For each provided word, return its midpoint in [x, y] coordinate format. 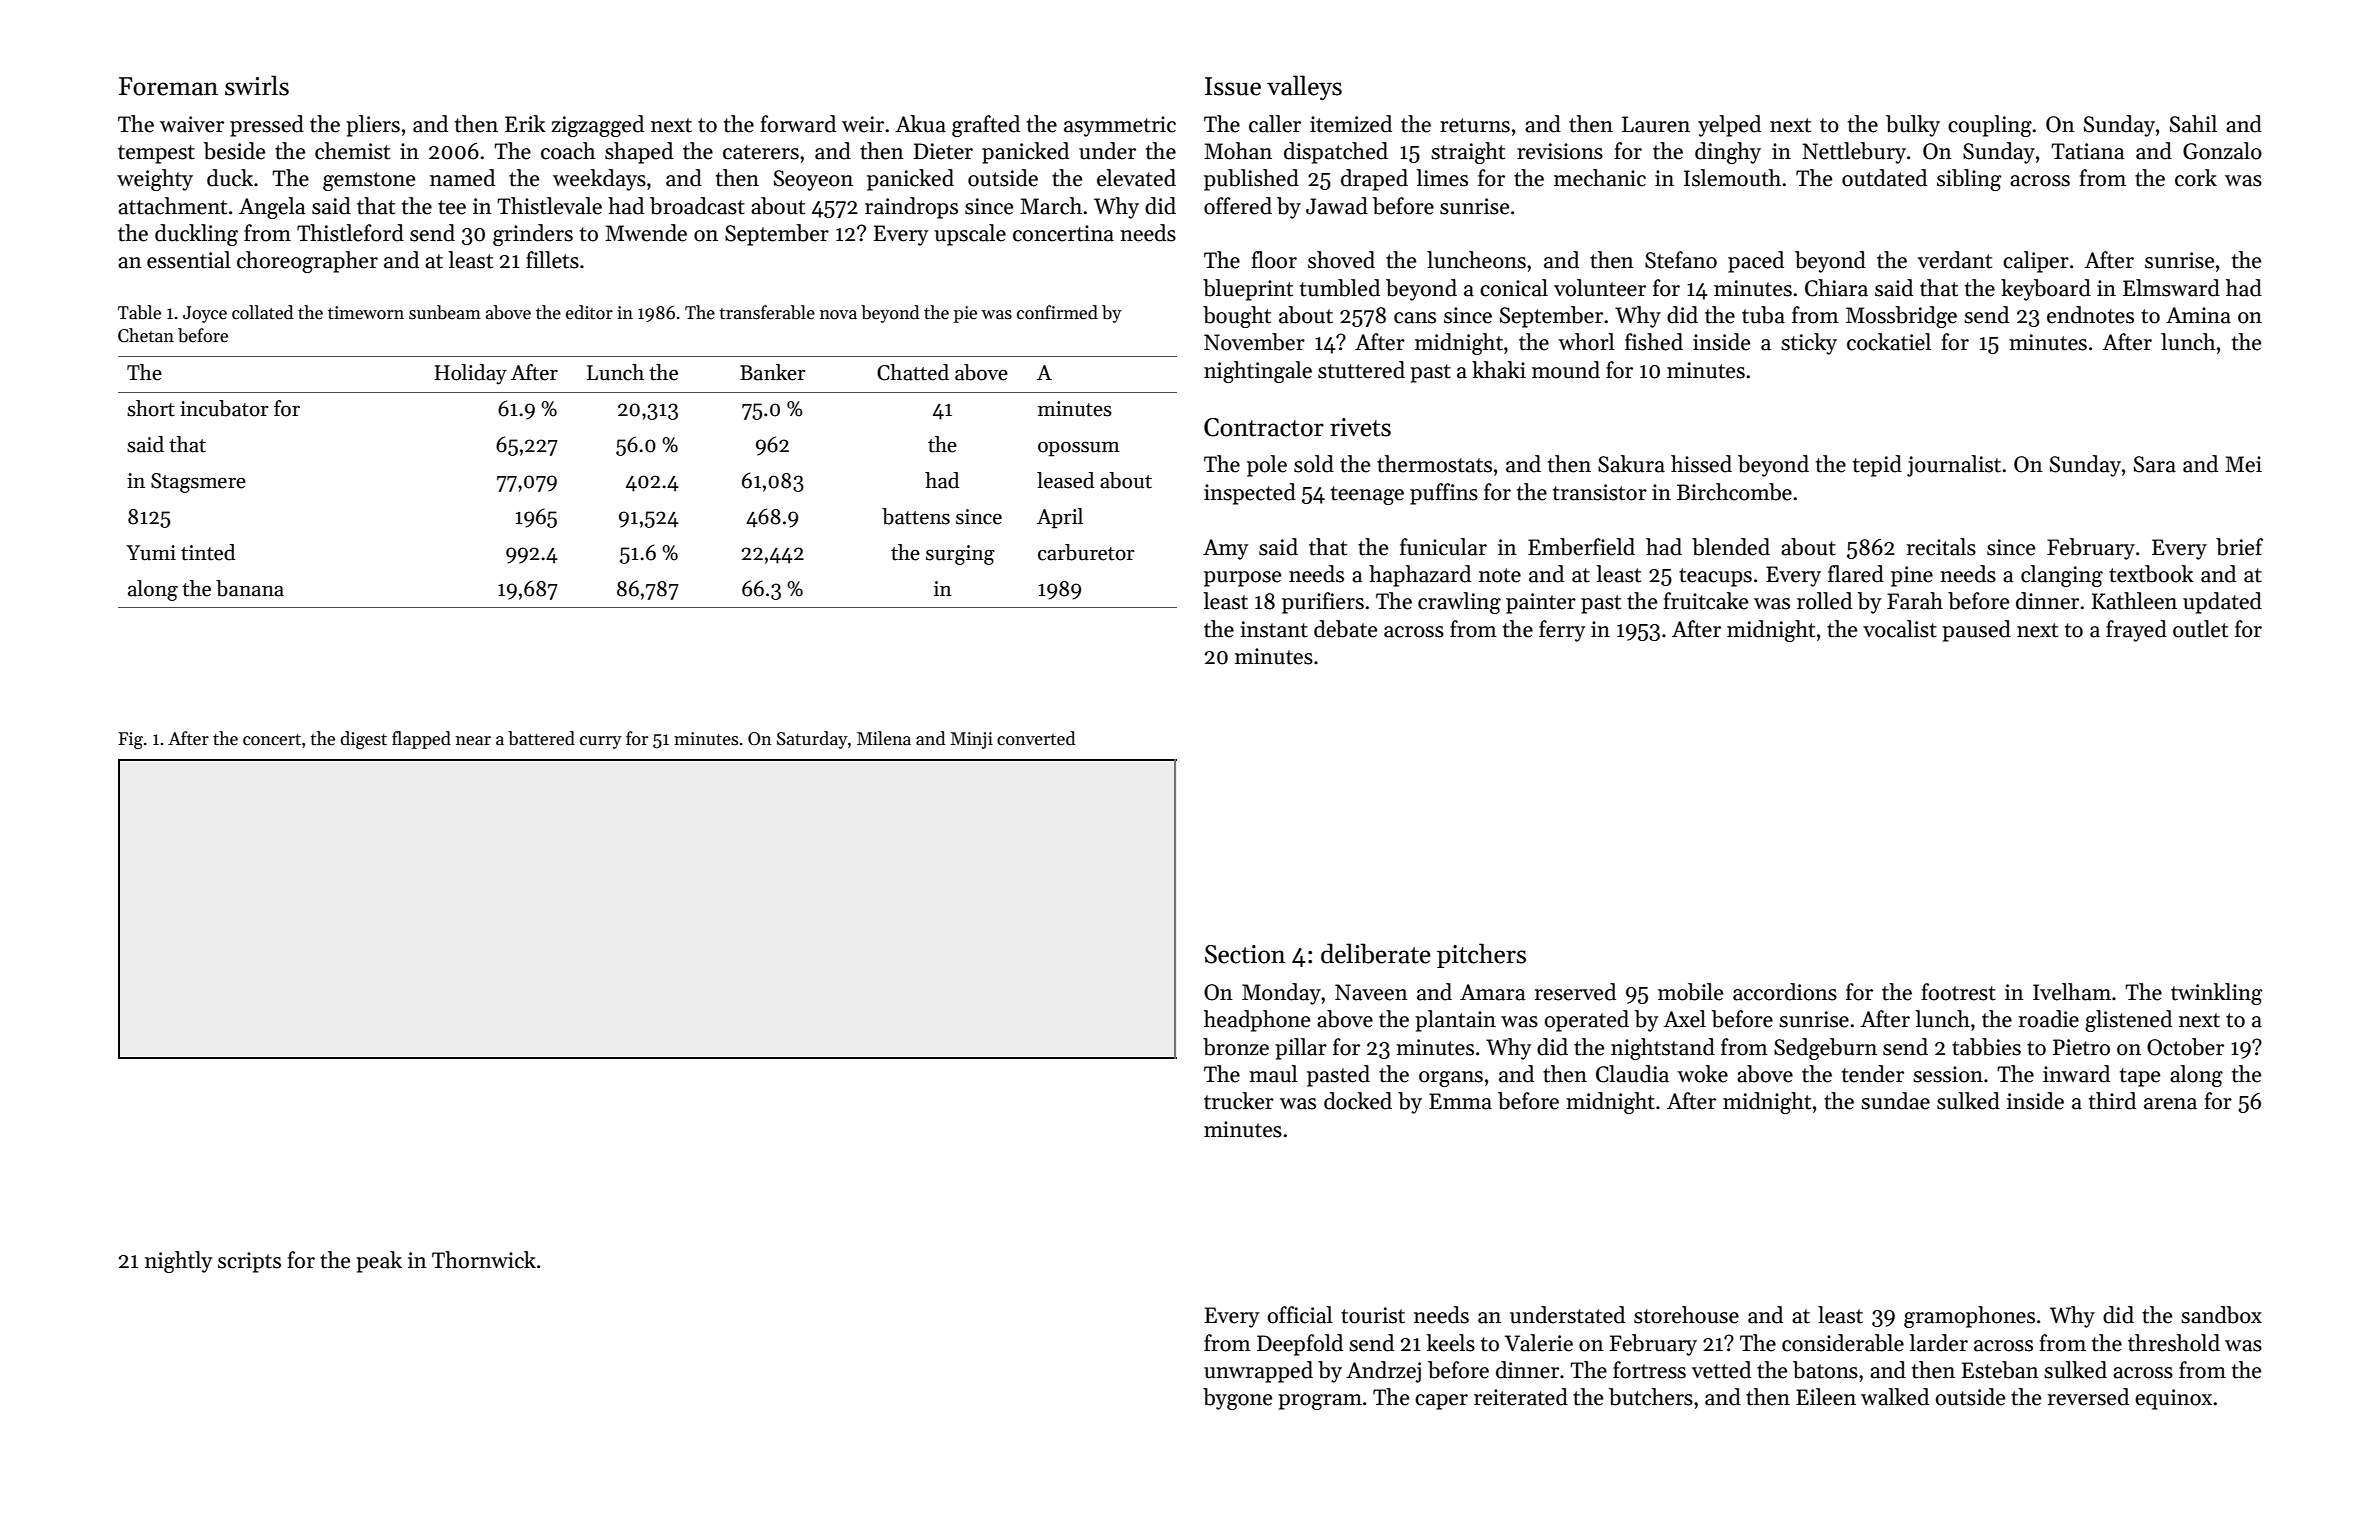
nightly [179, 1262]
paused [1976, 631]
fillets [552, 260]
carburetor [1086, 552]
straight [1468, 153]
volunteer [1600, 288]
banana [250, 588]
